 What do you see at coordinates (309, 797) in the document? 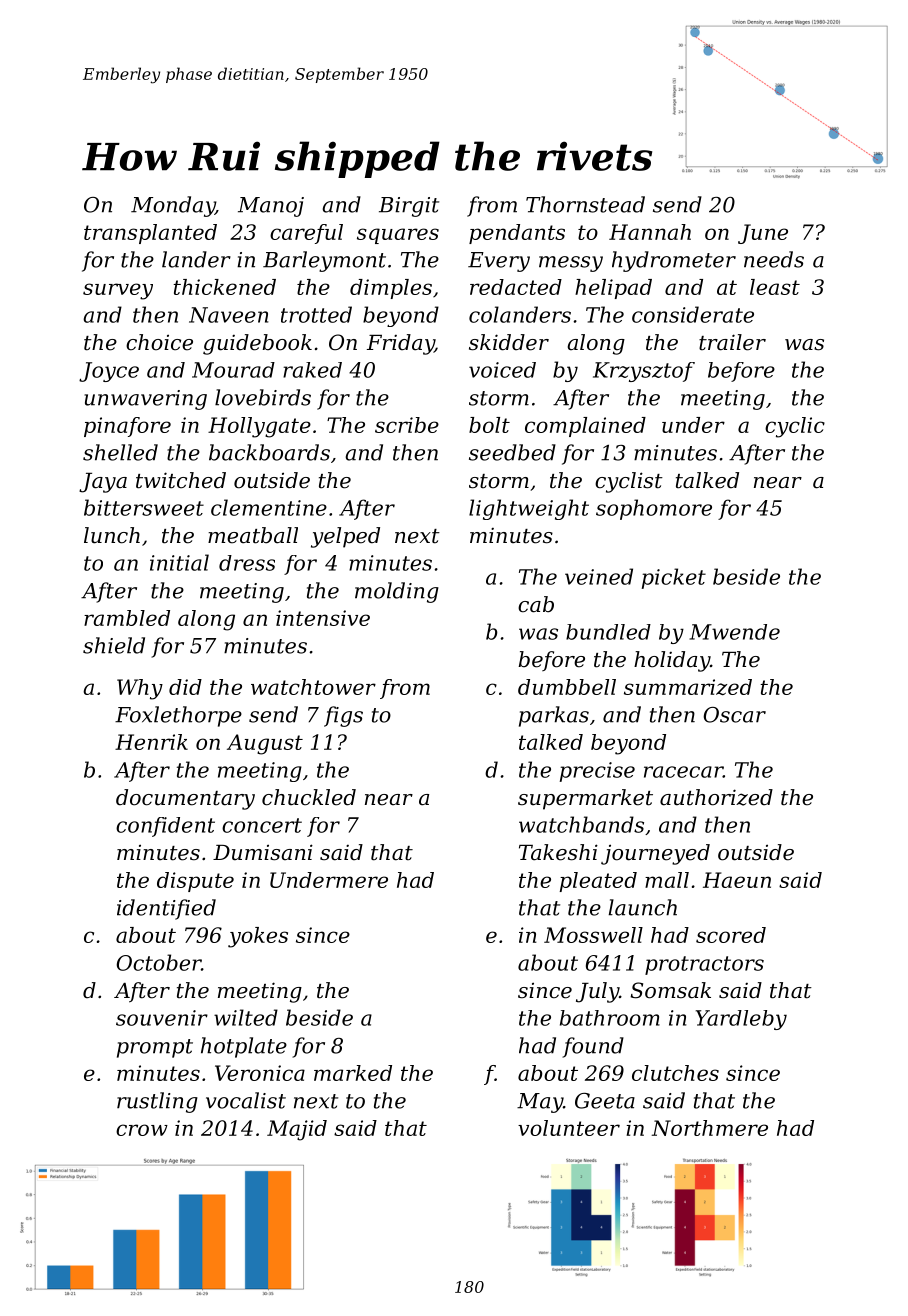
I see `chuckled` at bounding box center [309, 797].
